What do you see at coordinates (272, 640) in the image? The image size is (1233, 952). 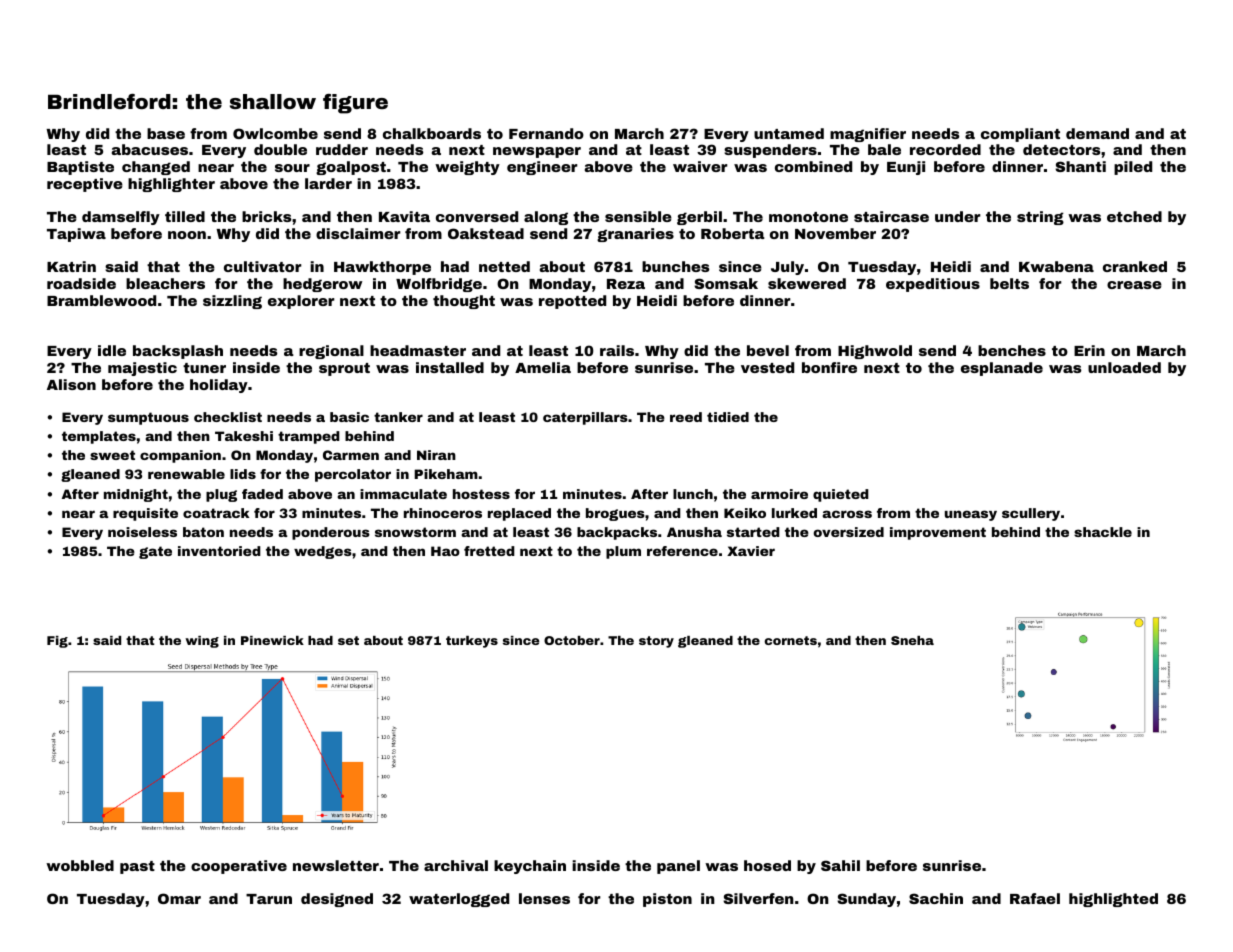 I see `Pinewick` at bounding box center [272, 640].
